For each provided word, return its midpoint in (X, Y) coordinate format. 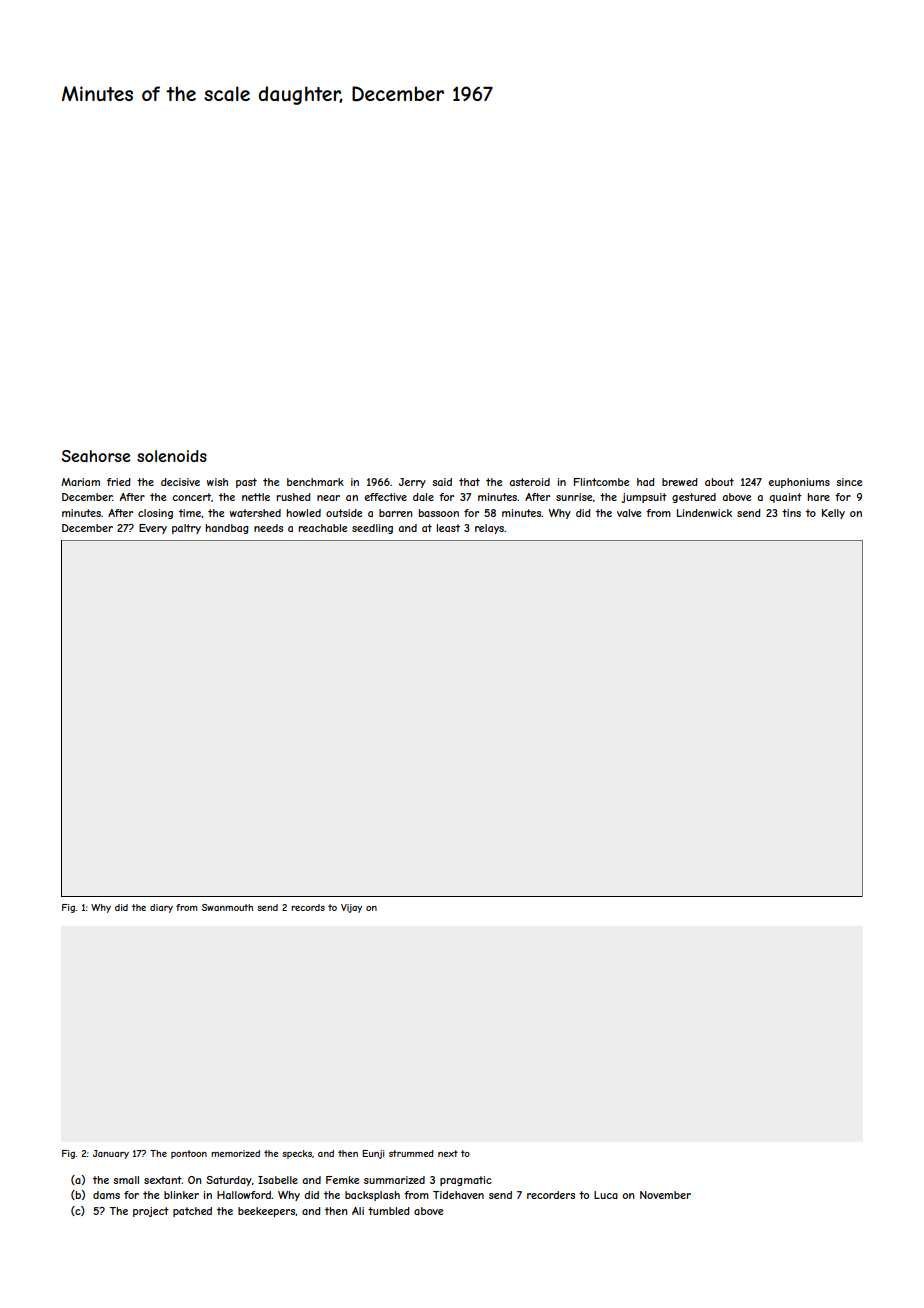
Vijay (351, 908)
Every (153, 529)
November (665, 1195)
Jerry (412, 483)
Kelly (833, 514)
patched (192, 1212)
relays (489, 529)
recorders (551, 1195)
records (308, 907)
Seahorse (96, 456)
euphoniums (799, 483)
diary (161, 908)
